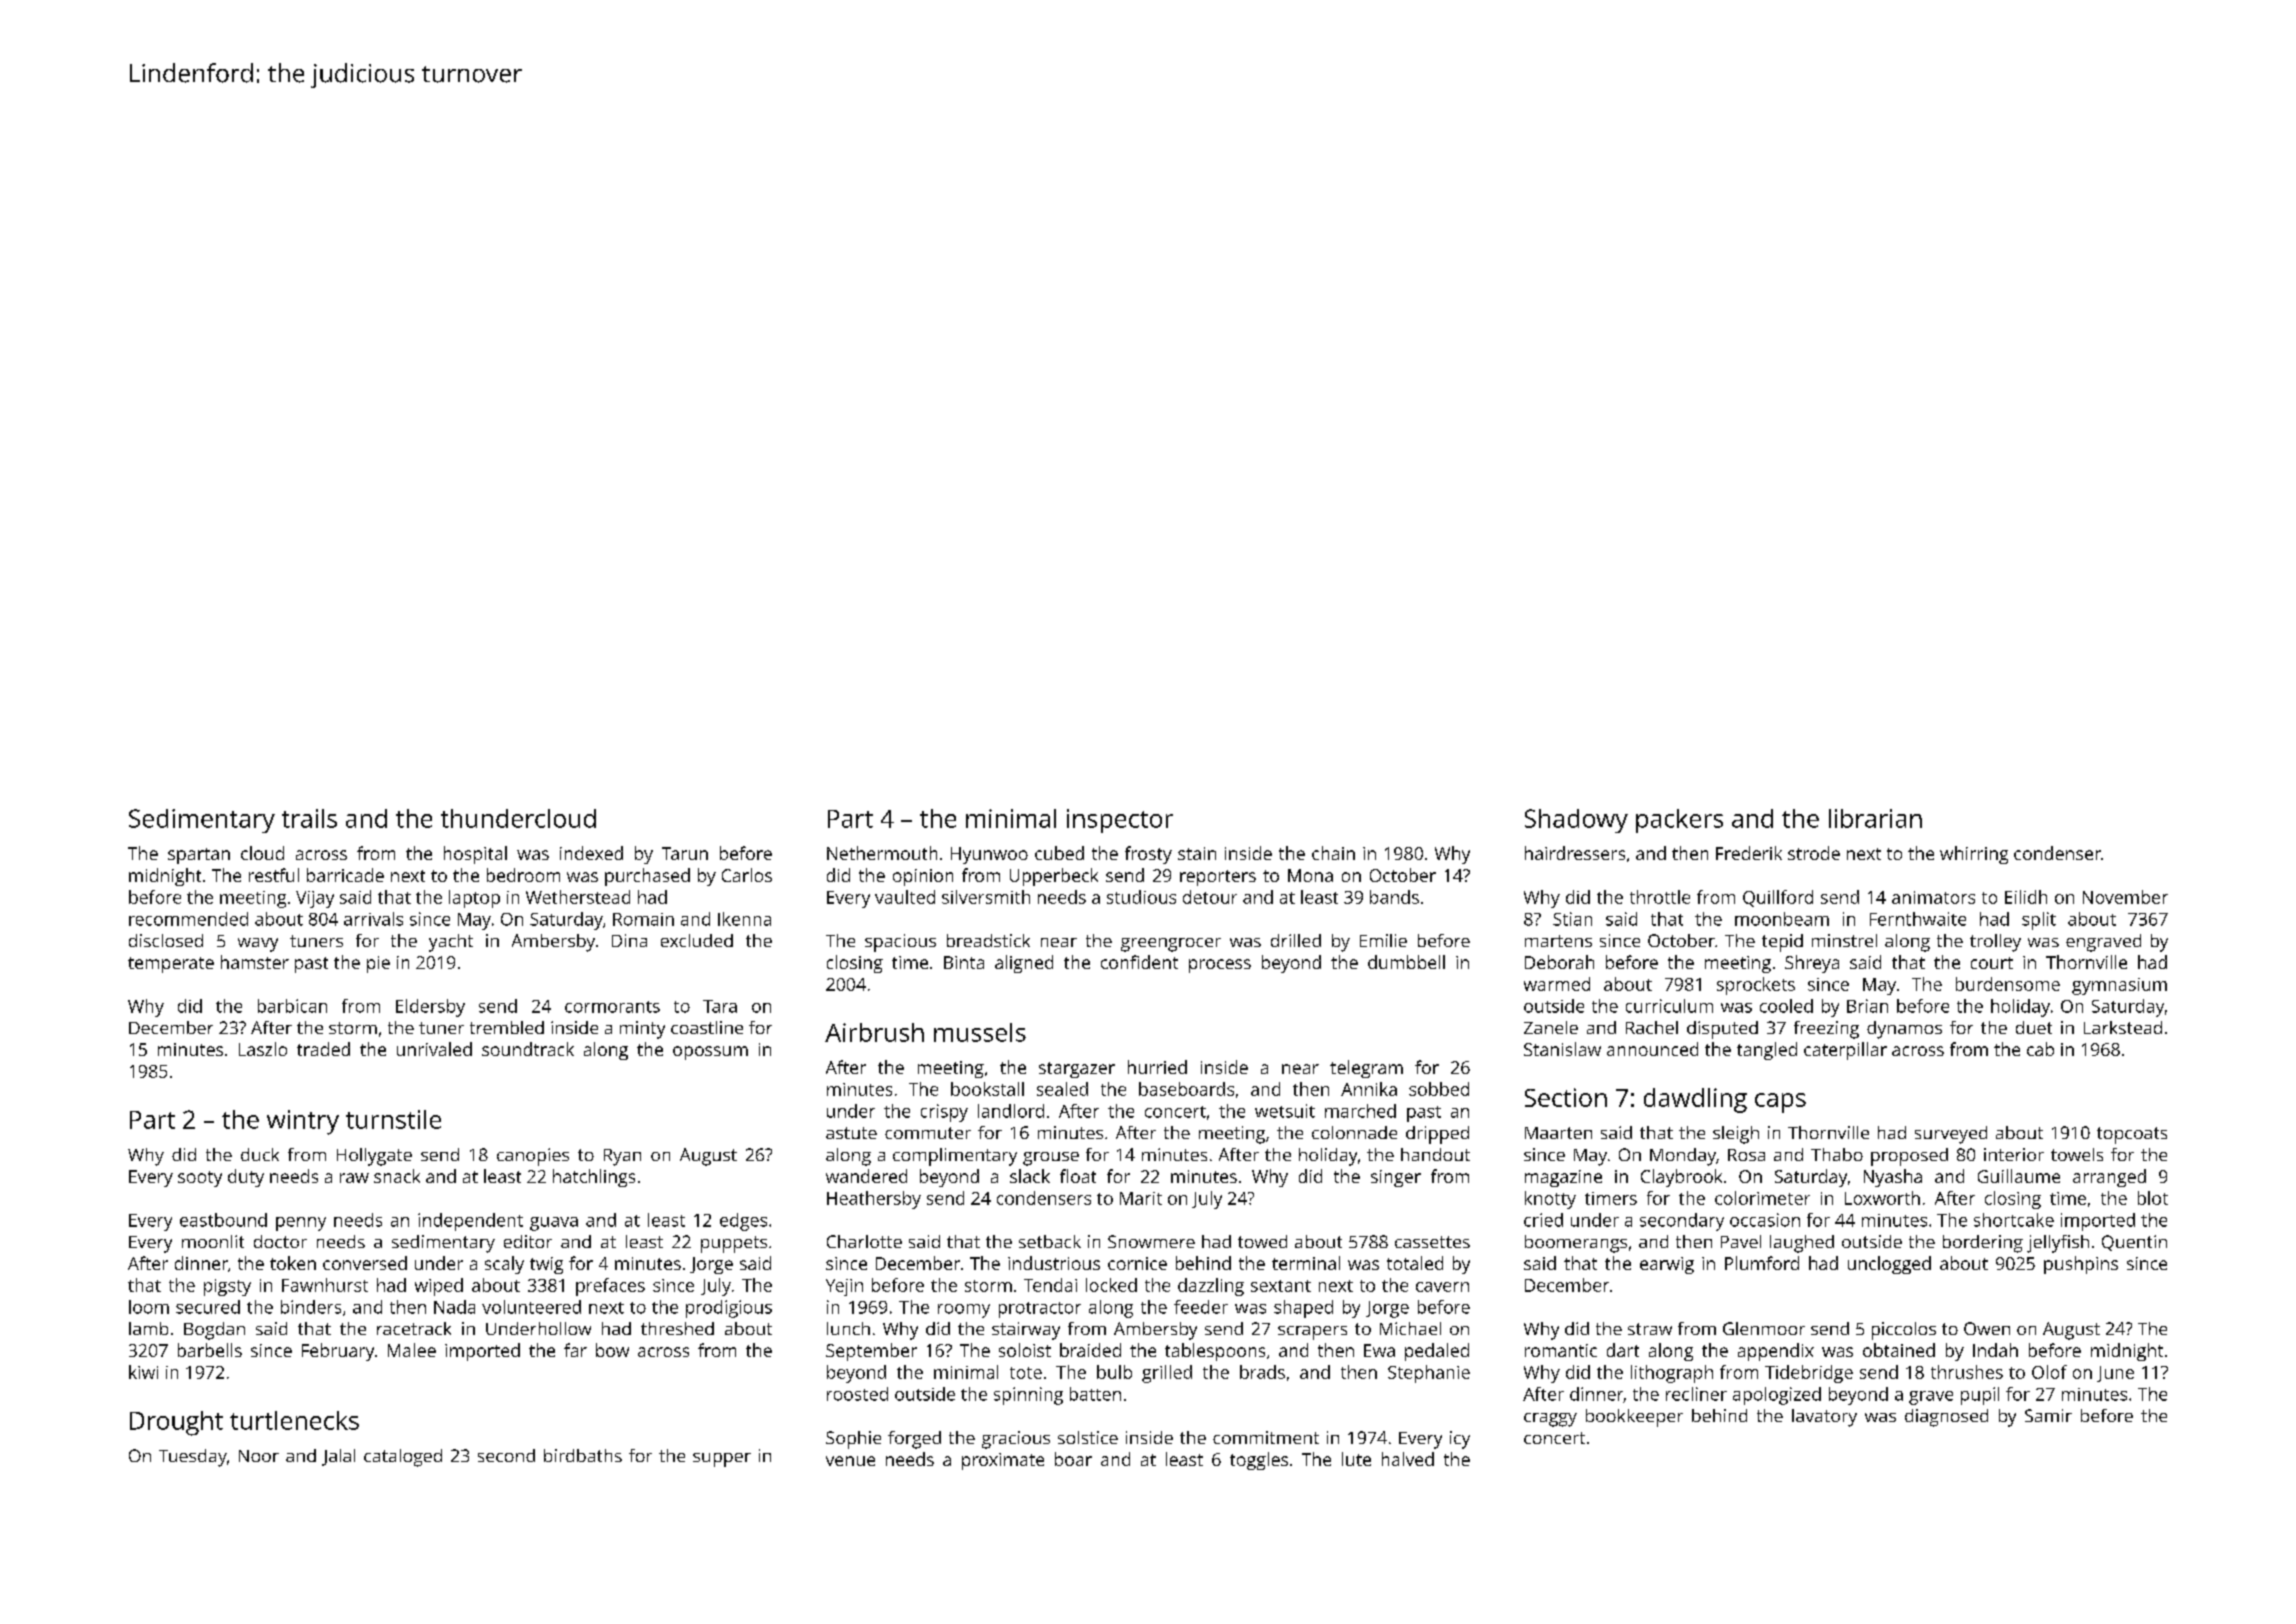 This document has height=1624, width=2296. What do you see at coordinates (1078, 1176) in the document?
I see `float` at bounding box center [1078, 1176].
